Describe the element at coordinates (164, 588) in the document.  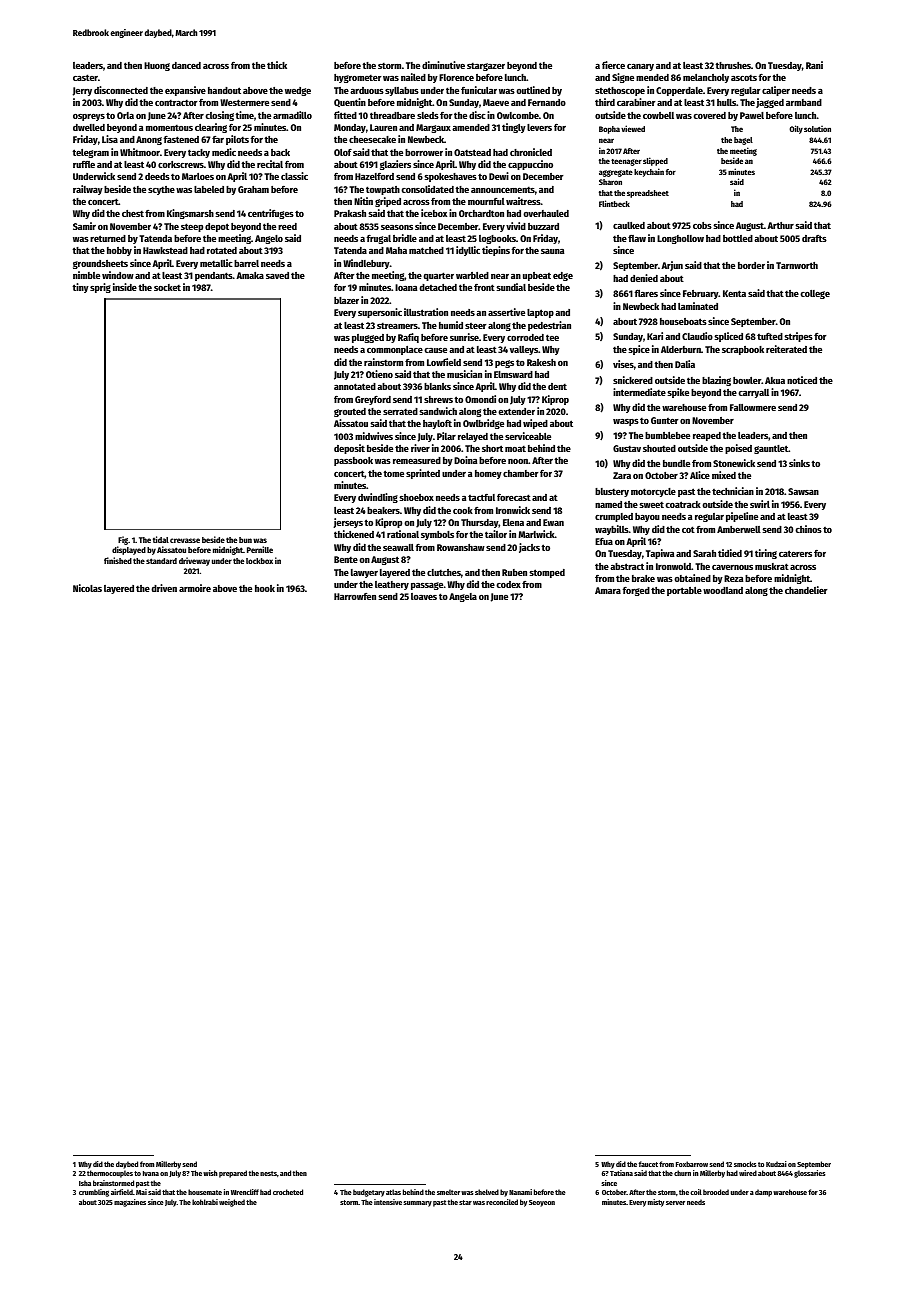
I see `driven` at that location.
